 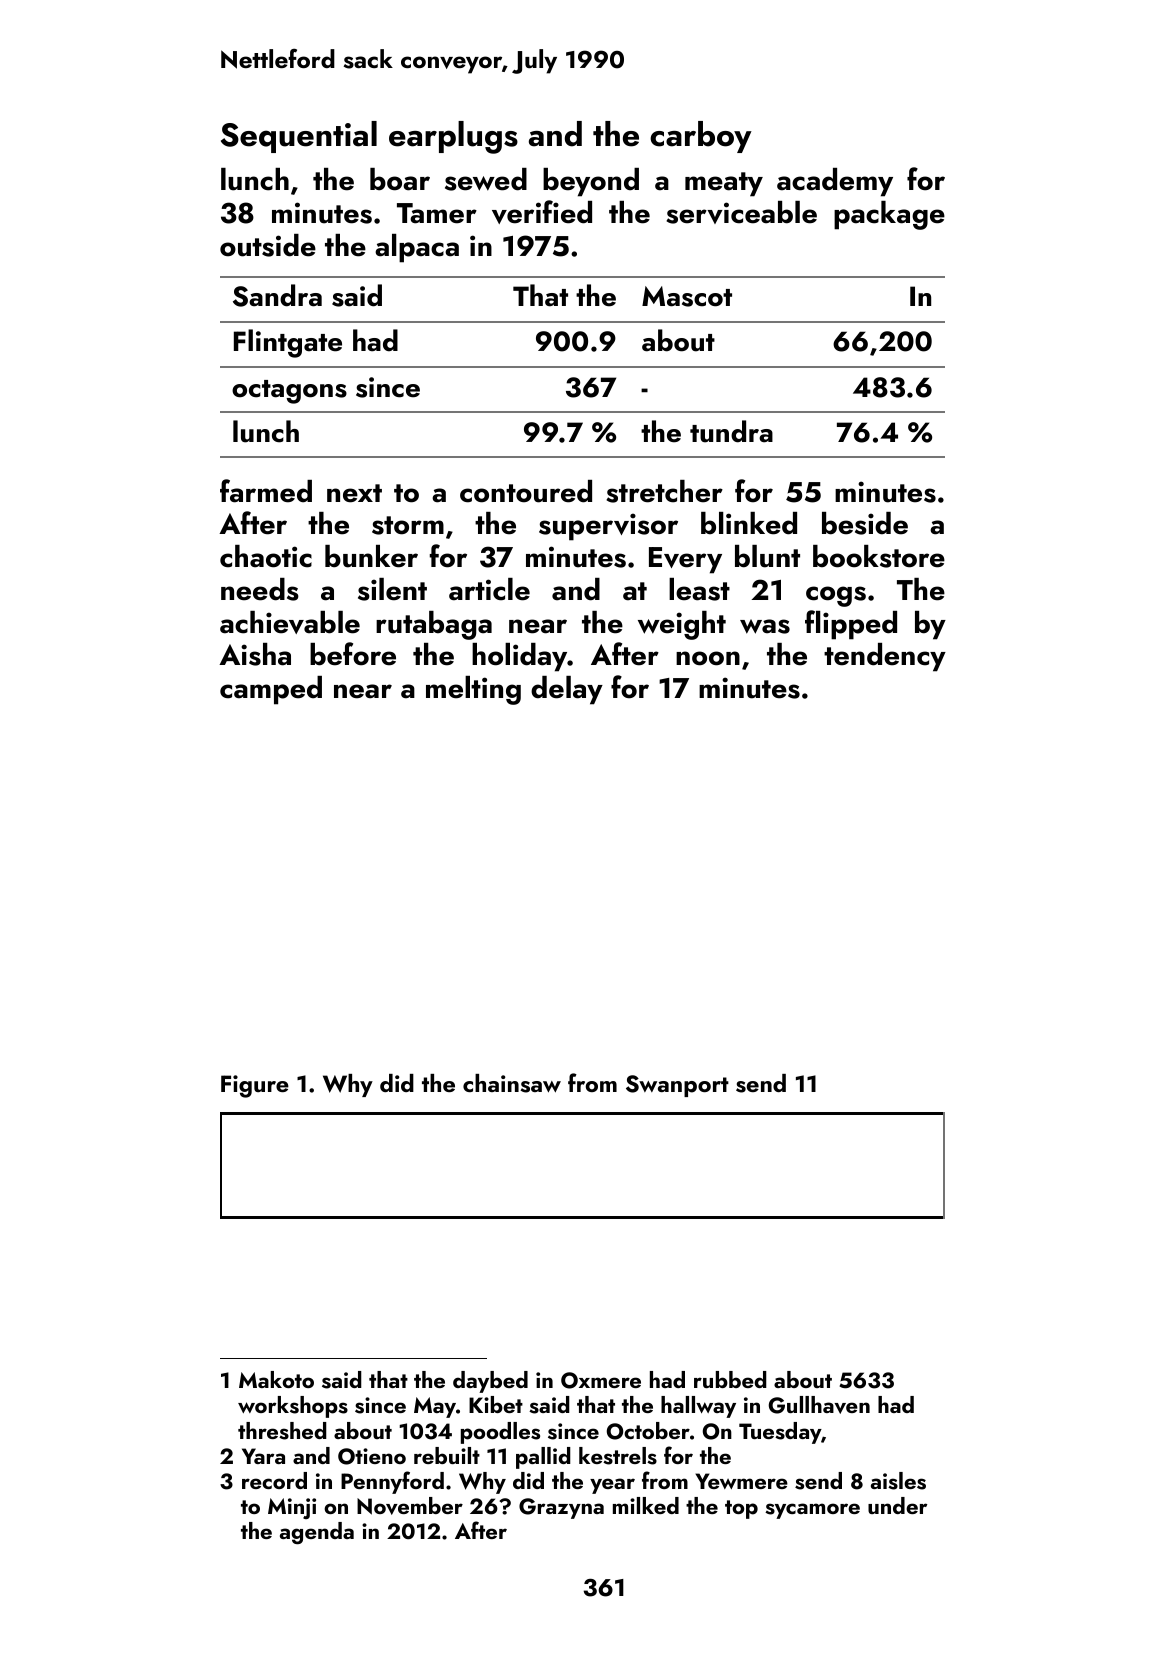 What do you see at coordinates (277, 295) in the screenshot?
I see `Sandra` at bounding box center [277, 295].
